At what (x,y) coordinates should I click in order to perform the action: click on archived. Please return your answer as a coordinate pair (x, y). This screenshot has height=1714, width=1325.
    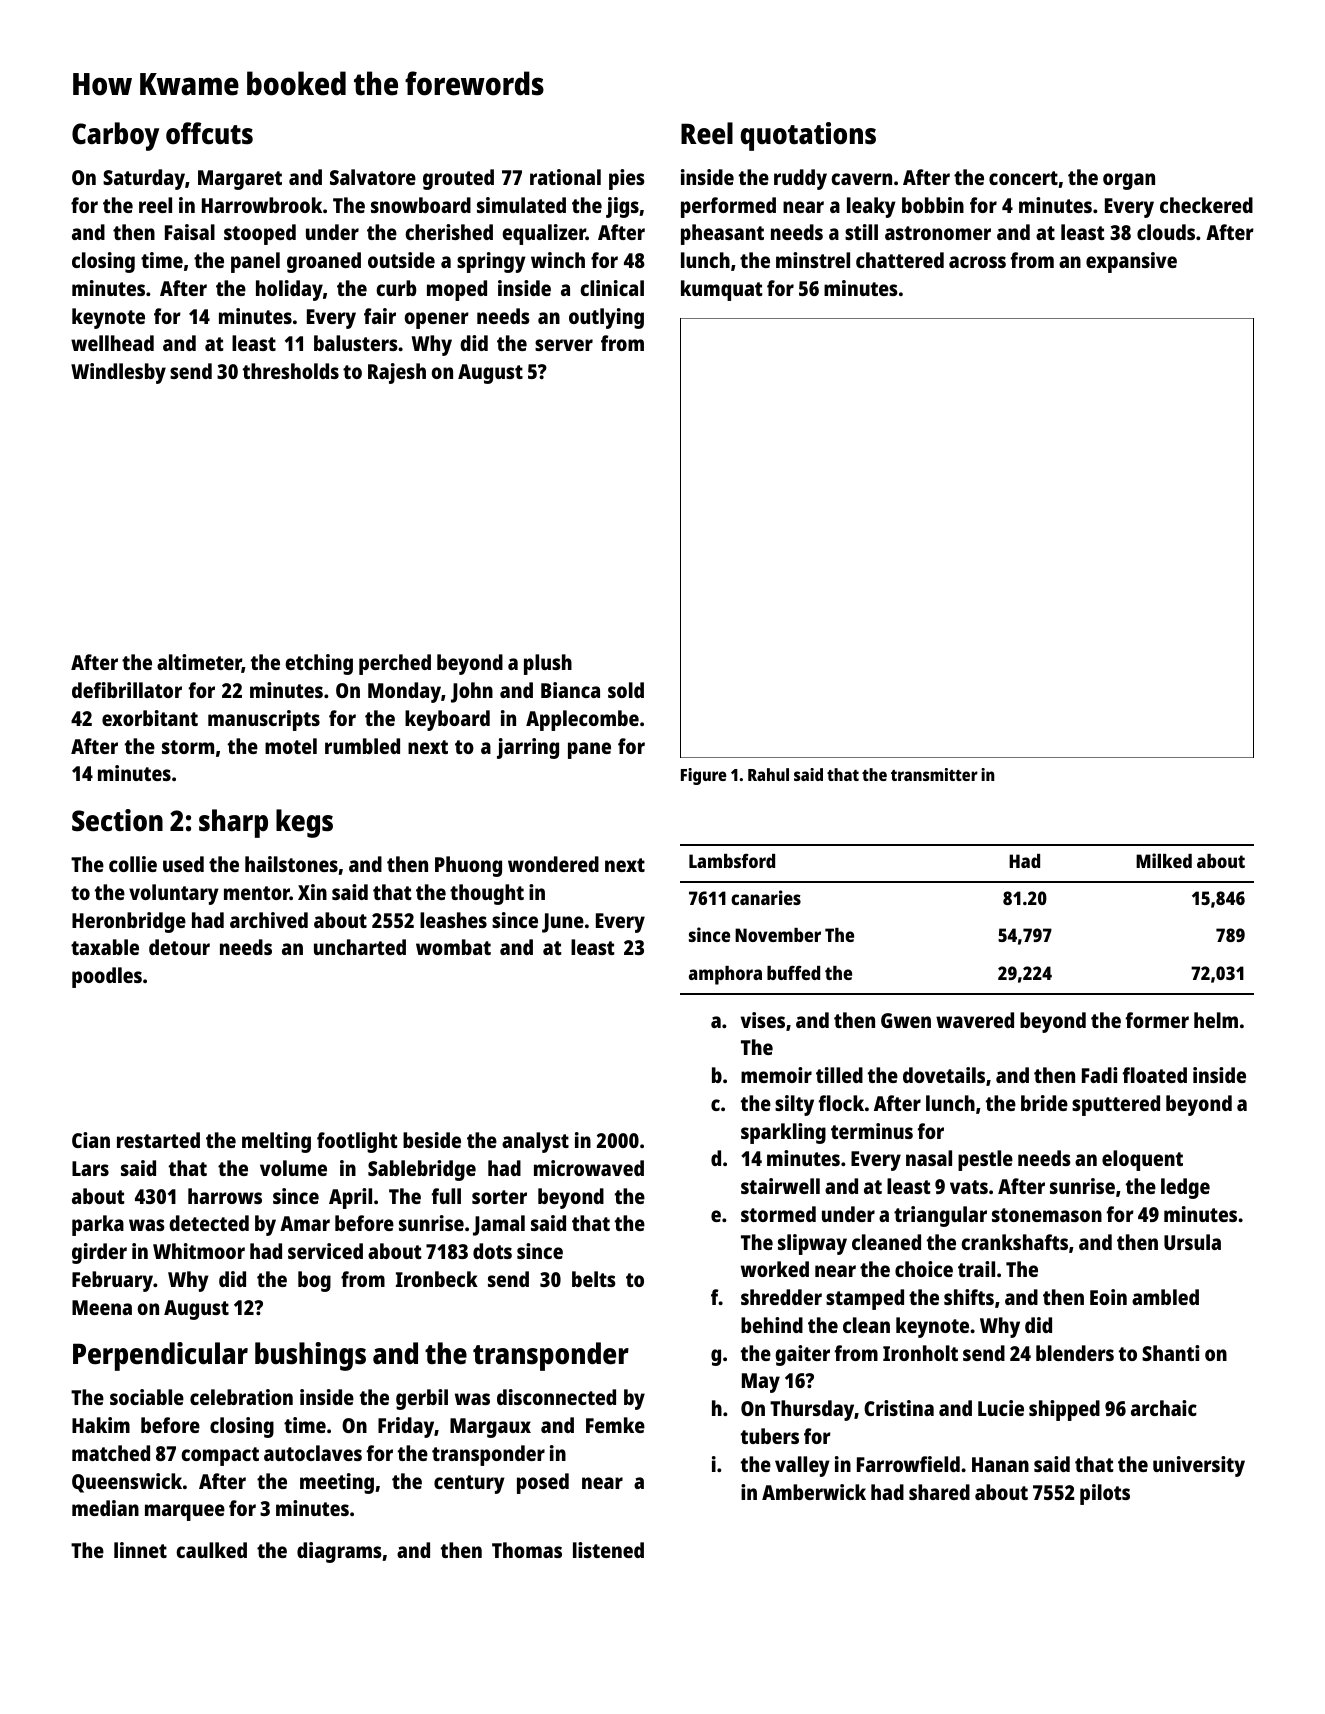
    Looking at the image, I should click on (269, 920).
